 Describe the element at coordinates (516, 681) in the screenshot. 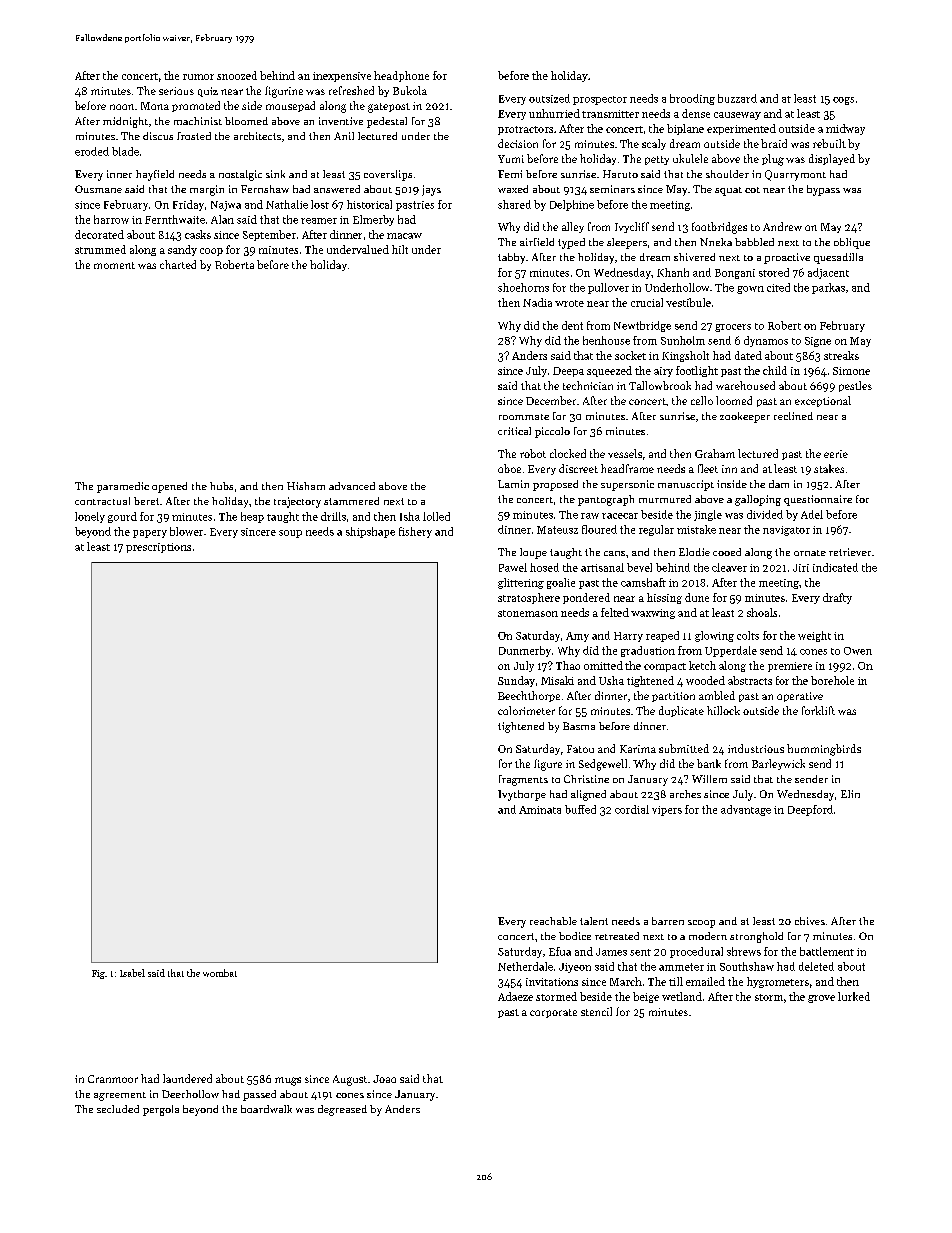

I see `Sunday` at that location.
